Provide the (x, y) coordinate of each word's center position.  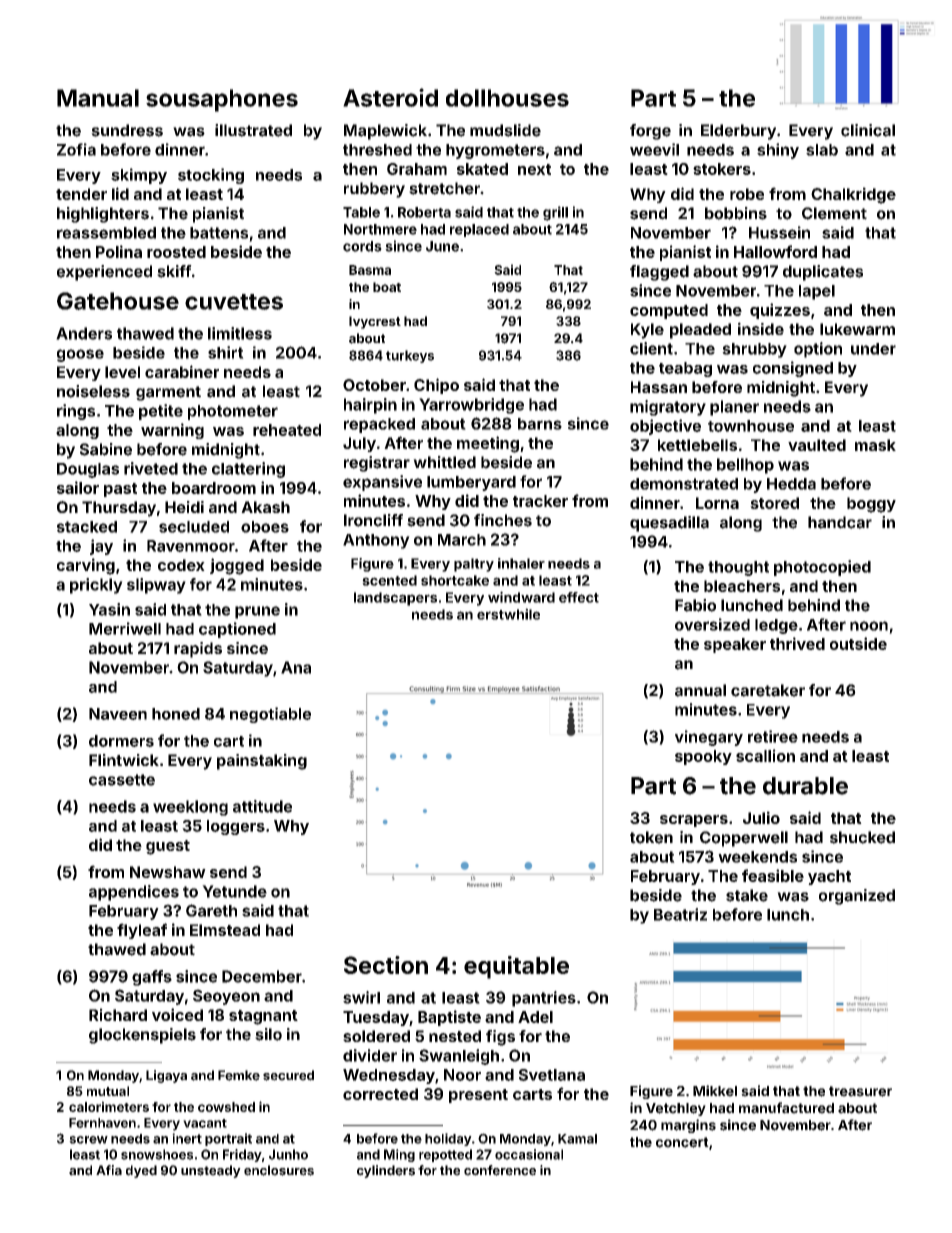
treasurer (860, 1091)
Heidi (184, 507)
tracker (540, 501)
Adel (535, 1017)
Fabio (695, 605)
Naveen (118, 714)
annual (700, 690)
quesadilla (669, 524)
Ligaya (166, 1076)
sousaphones (222, 100)
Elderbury (738, 132)
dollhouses (507, 98)
